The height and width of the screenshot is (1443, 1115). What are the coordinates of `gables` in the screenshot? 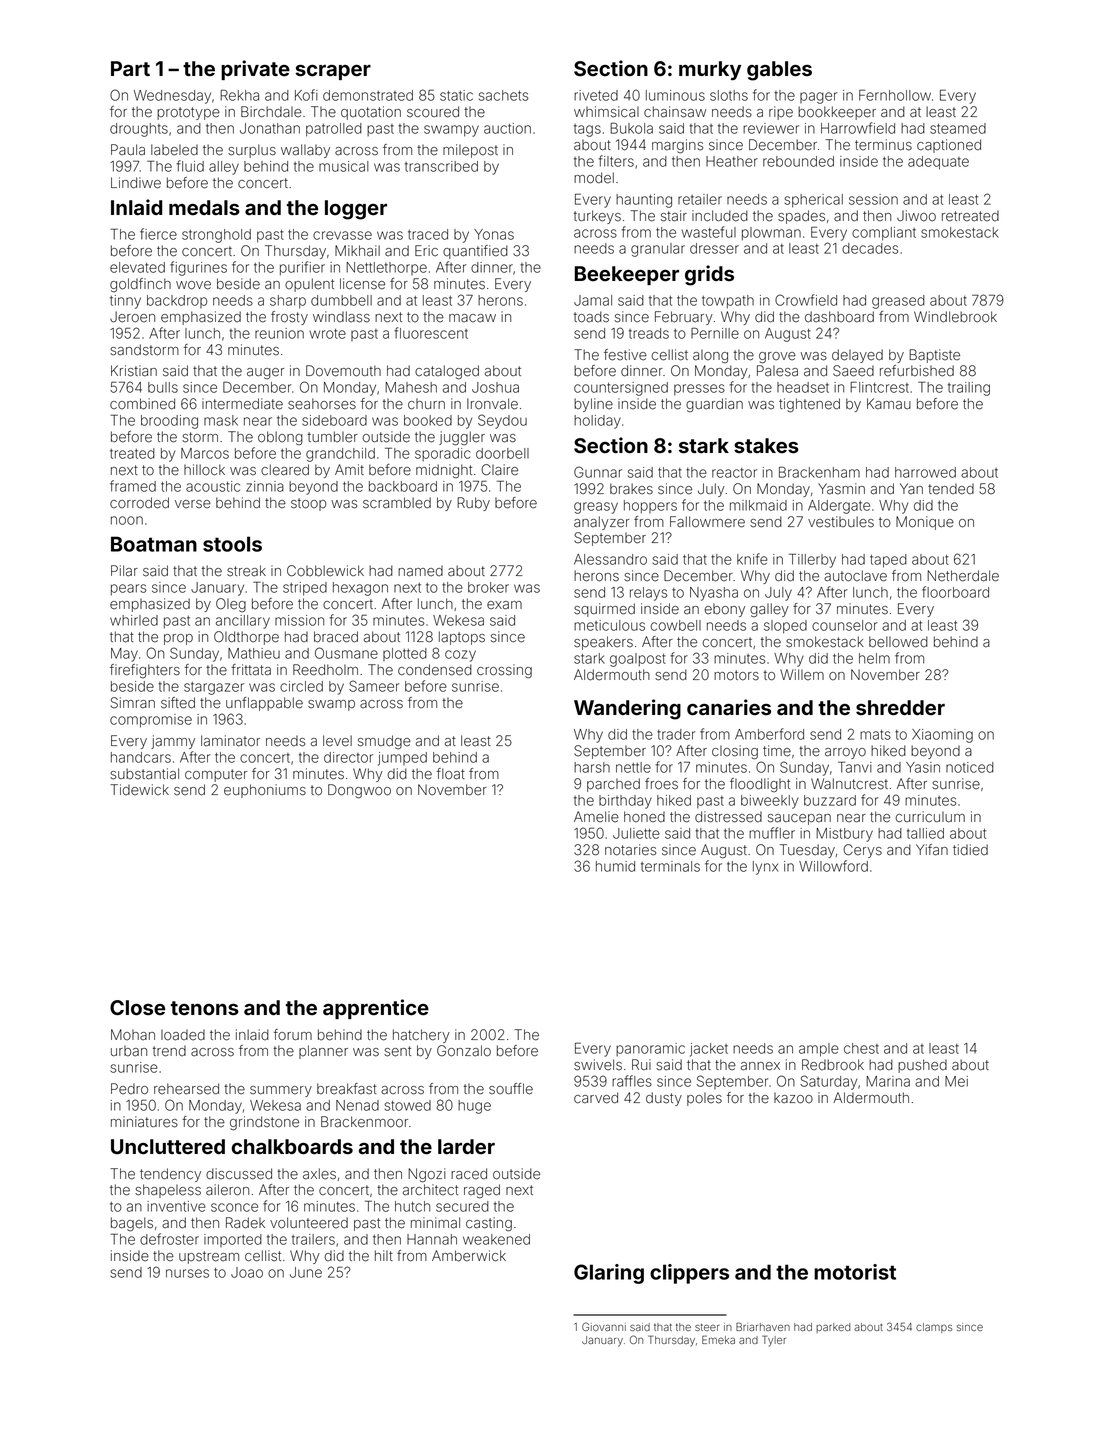 It's located at (779, 71).
